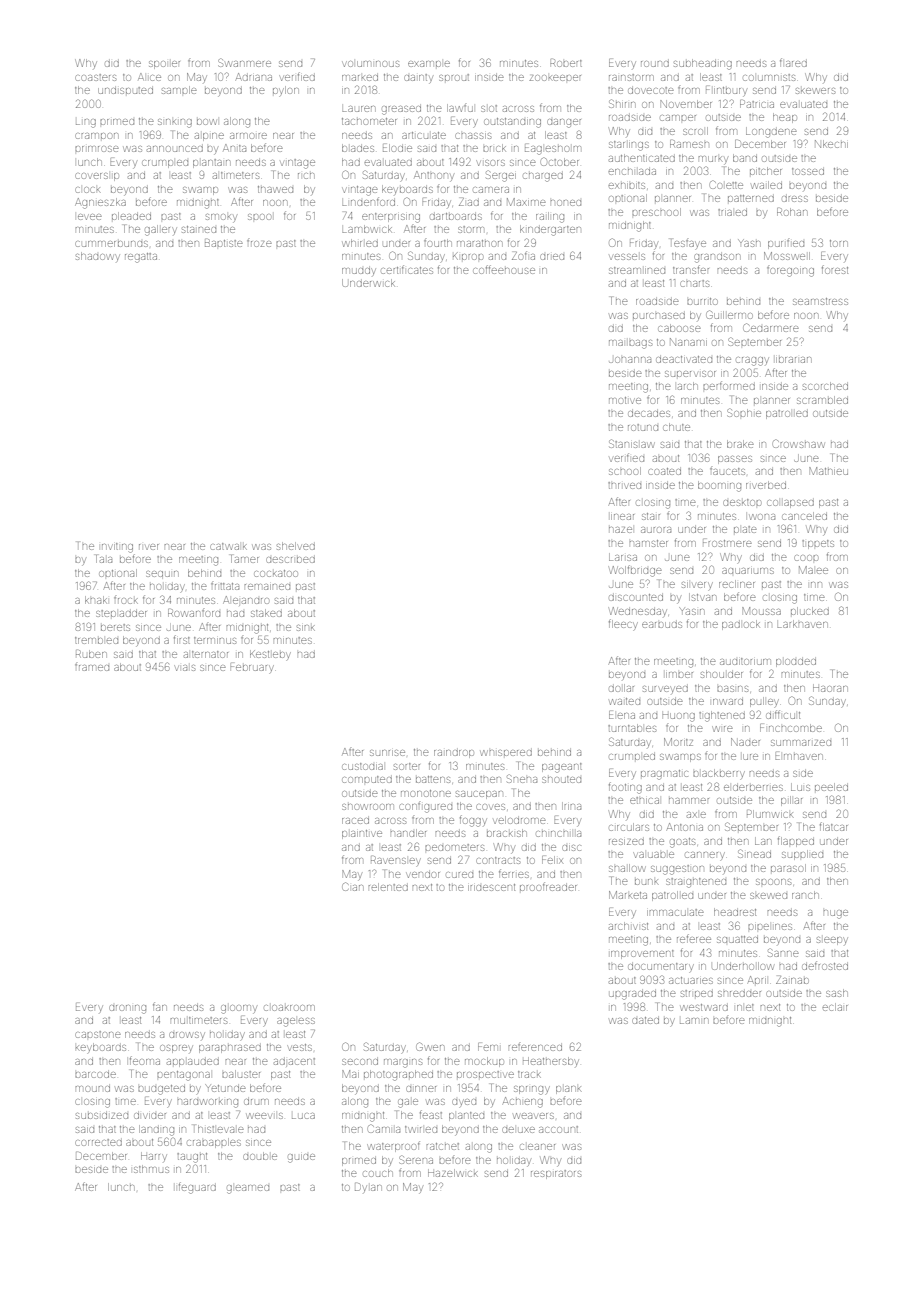  What do you see at coordinates (434, 176) in the document?
I see `Anthony` at bounding box center [434, 176].
